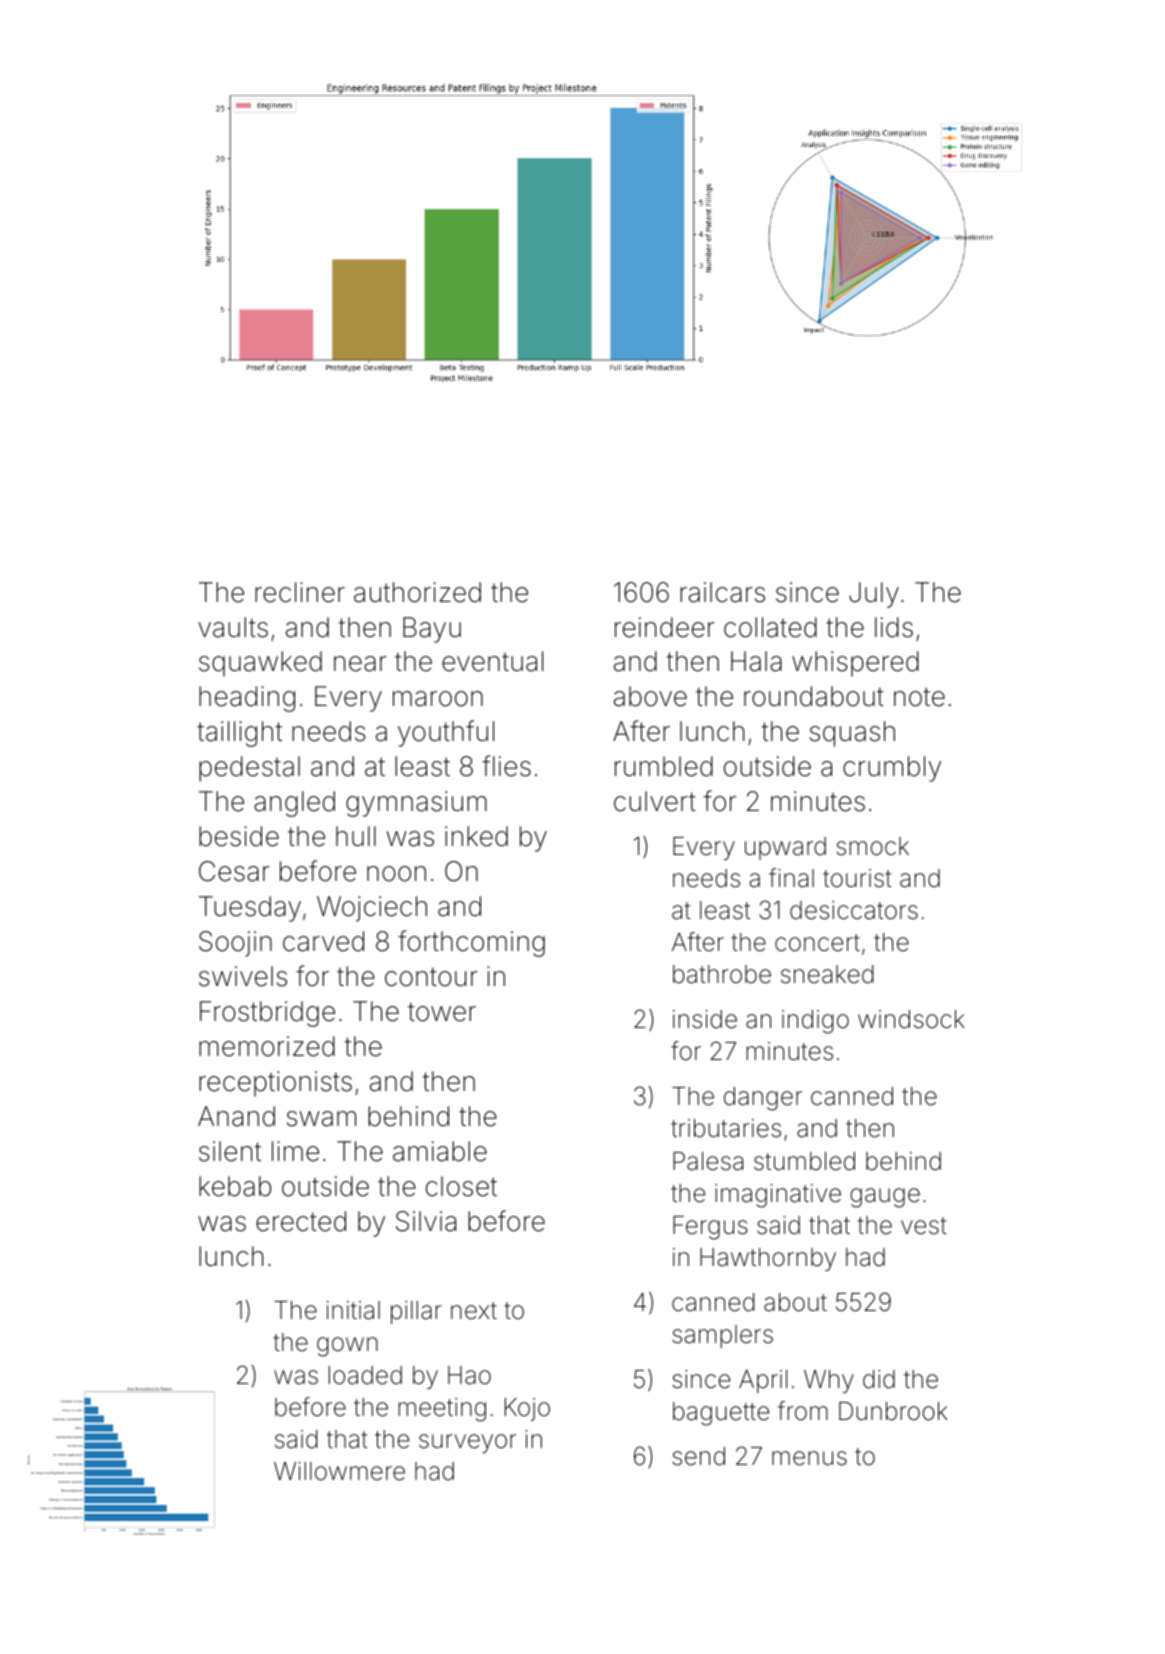 Image resolution: width=1165 pixels, height=1654 pixels. I want to click on whispered, so click(855, 664).
